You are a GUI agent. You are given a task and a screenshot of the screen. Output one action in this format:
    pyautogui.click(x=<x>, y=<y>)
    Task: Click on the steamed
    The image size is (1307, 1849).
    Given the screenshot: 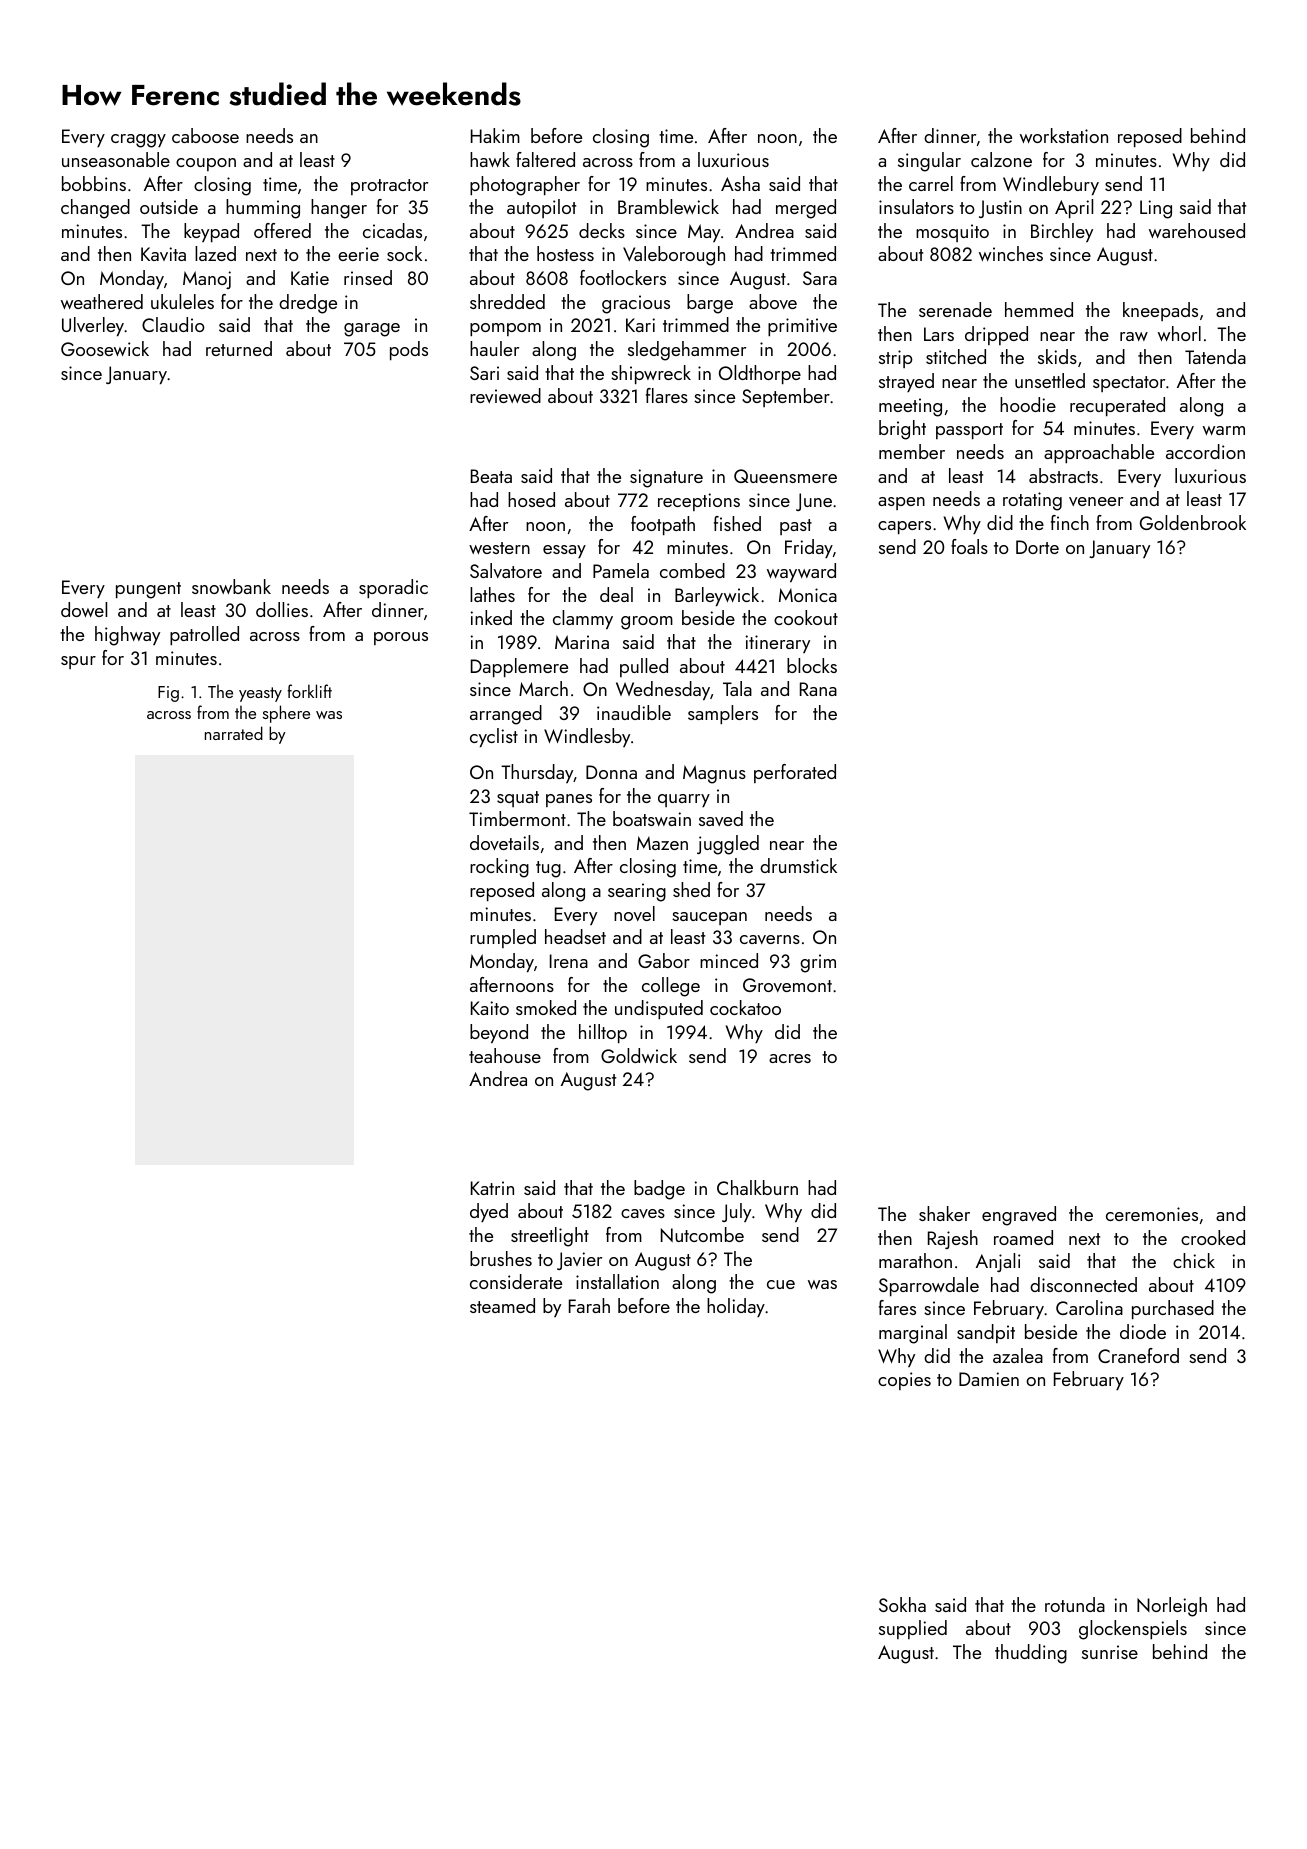 What is the action you would take?
    pyautogui.click(x=502, y=1305)
